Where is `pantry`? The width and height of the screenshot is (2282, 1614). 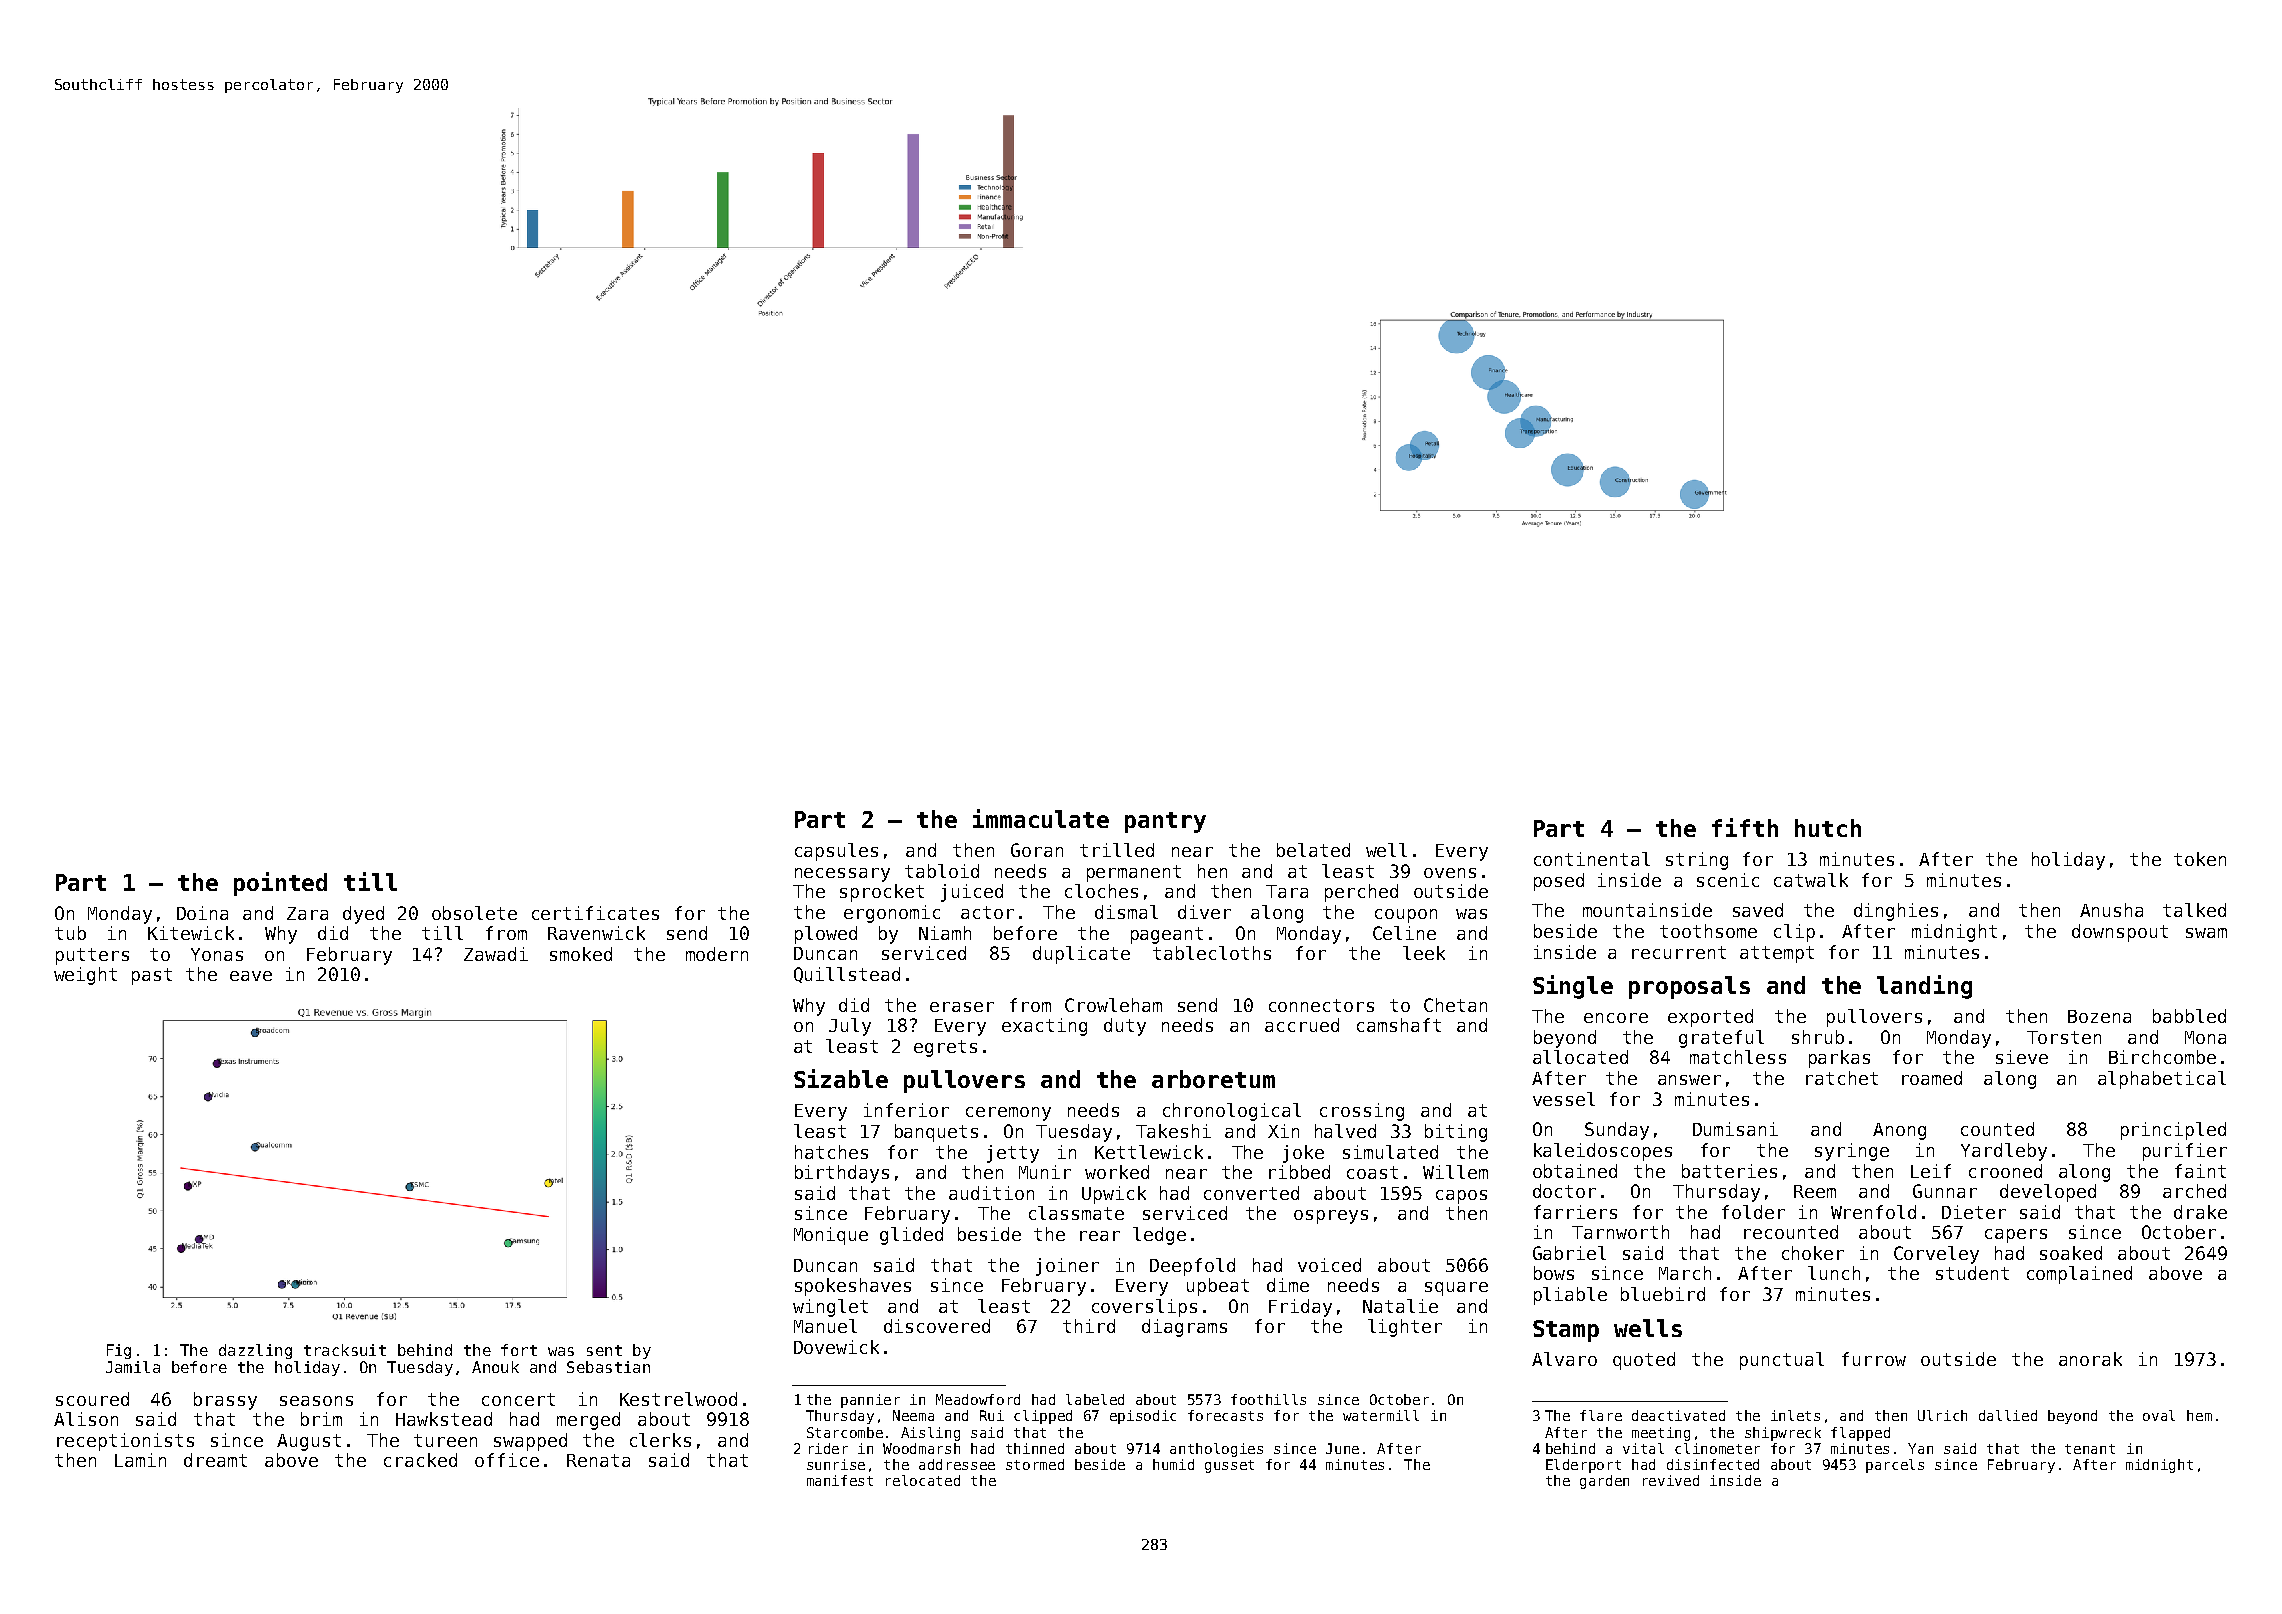 pantry is located at coordinates (1165, 822).
